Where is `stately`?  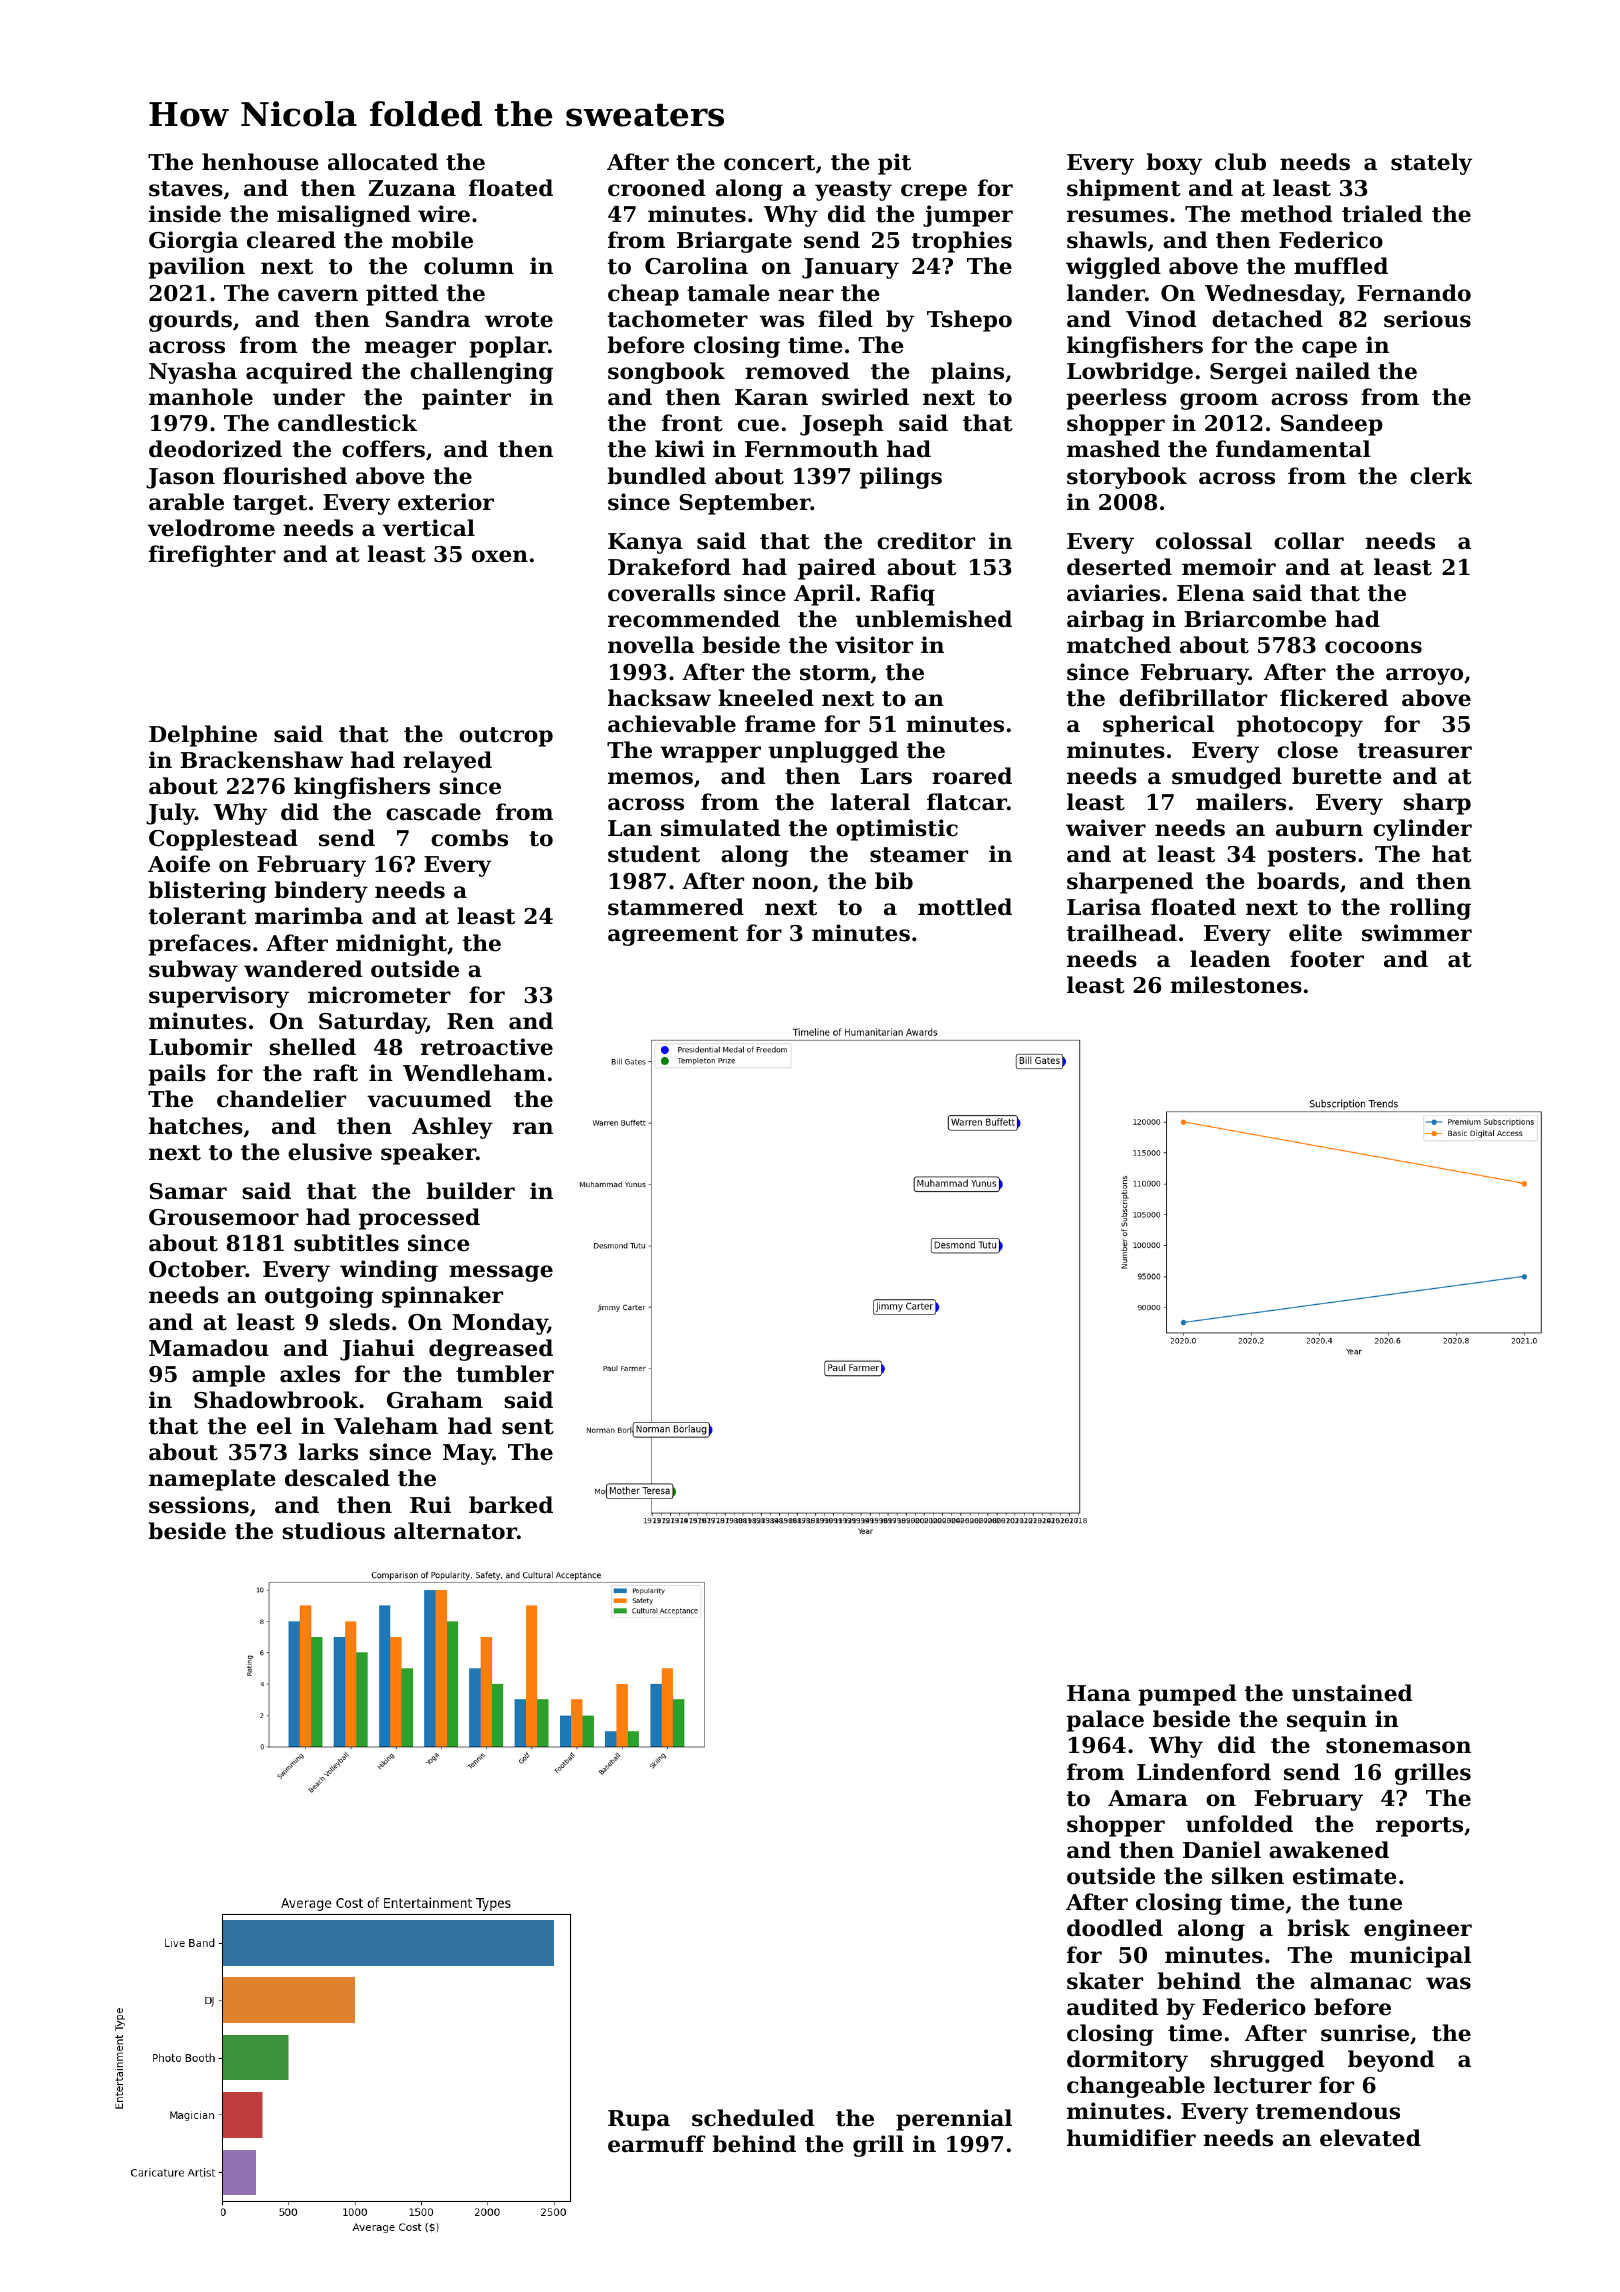 stately is located at coordinates (1431, 164).
